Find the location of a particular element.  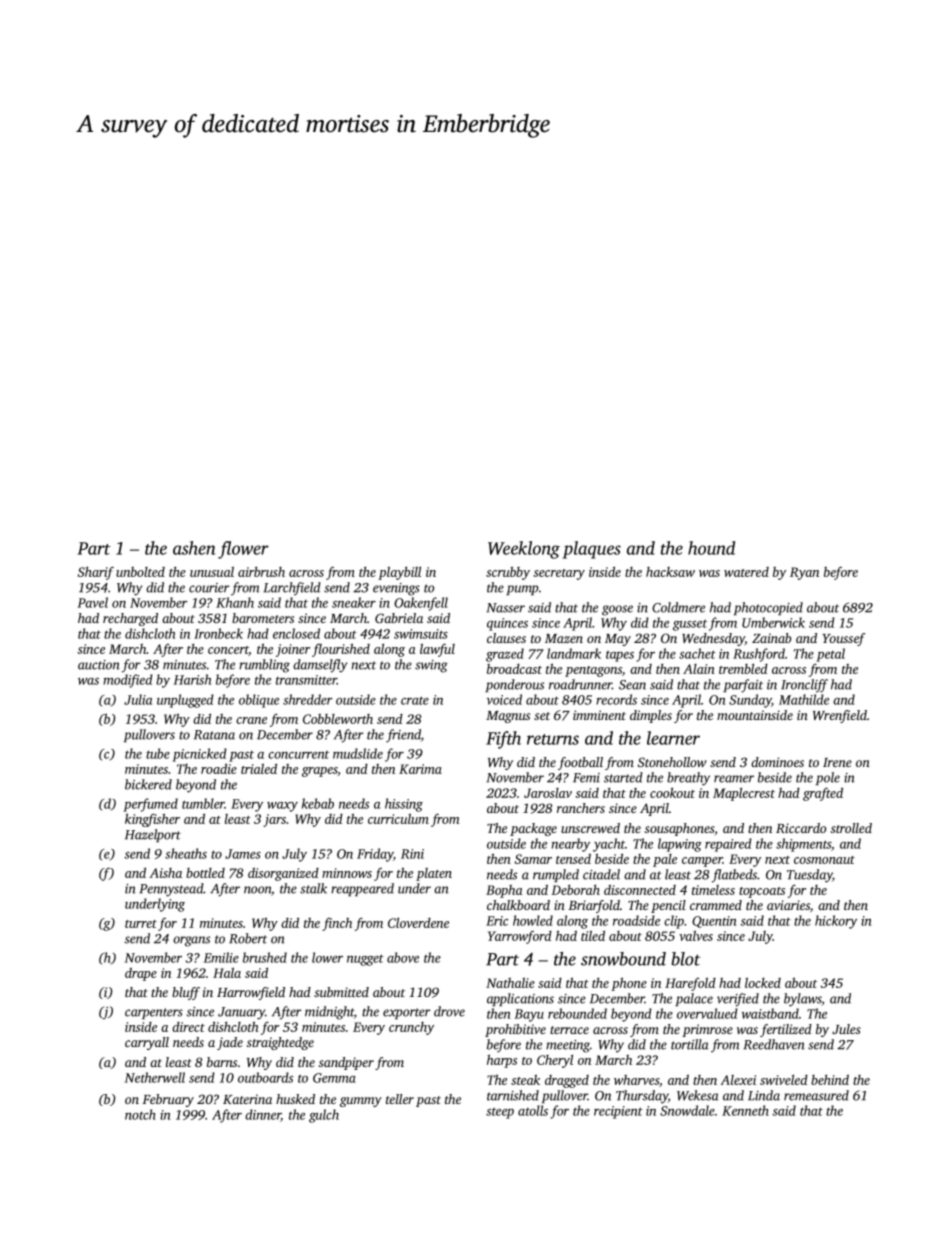

swing is located at coordinates (431, 666).
